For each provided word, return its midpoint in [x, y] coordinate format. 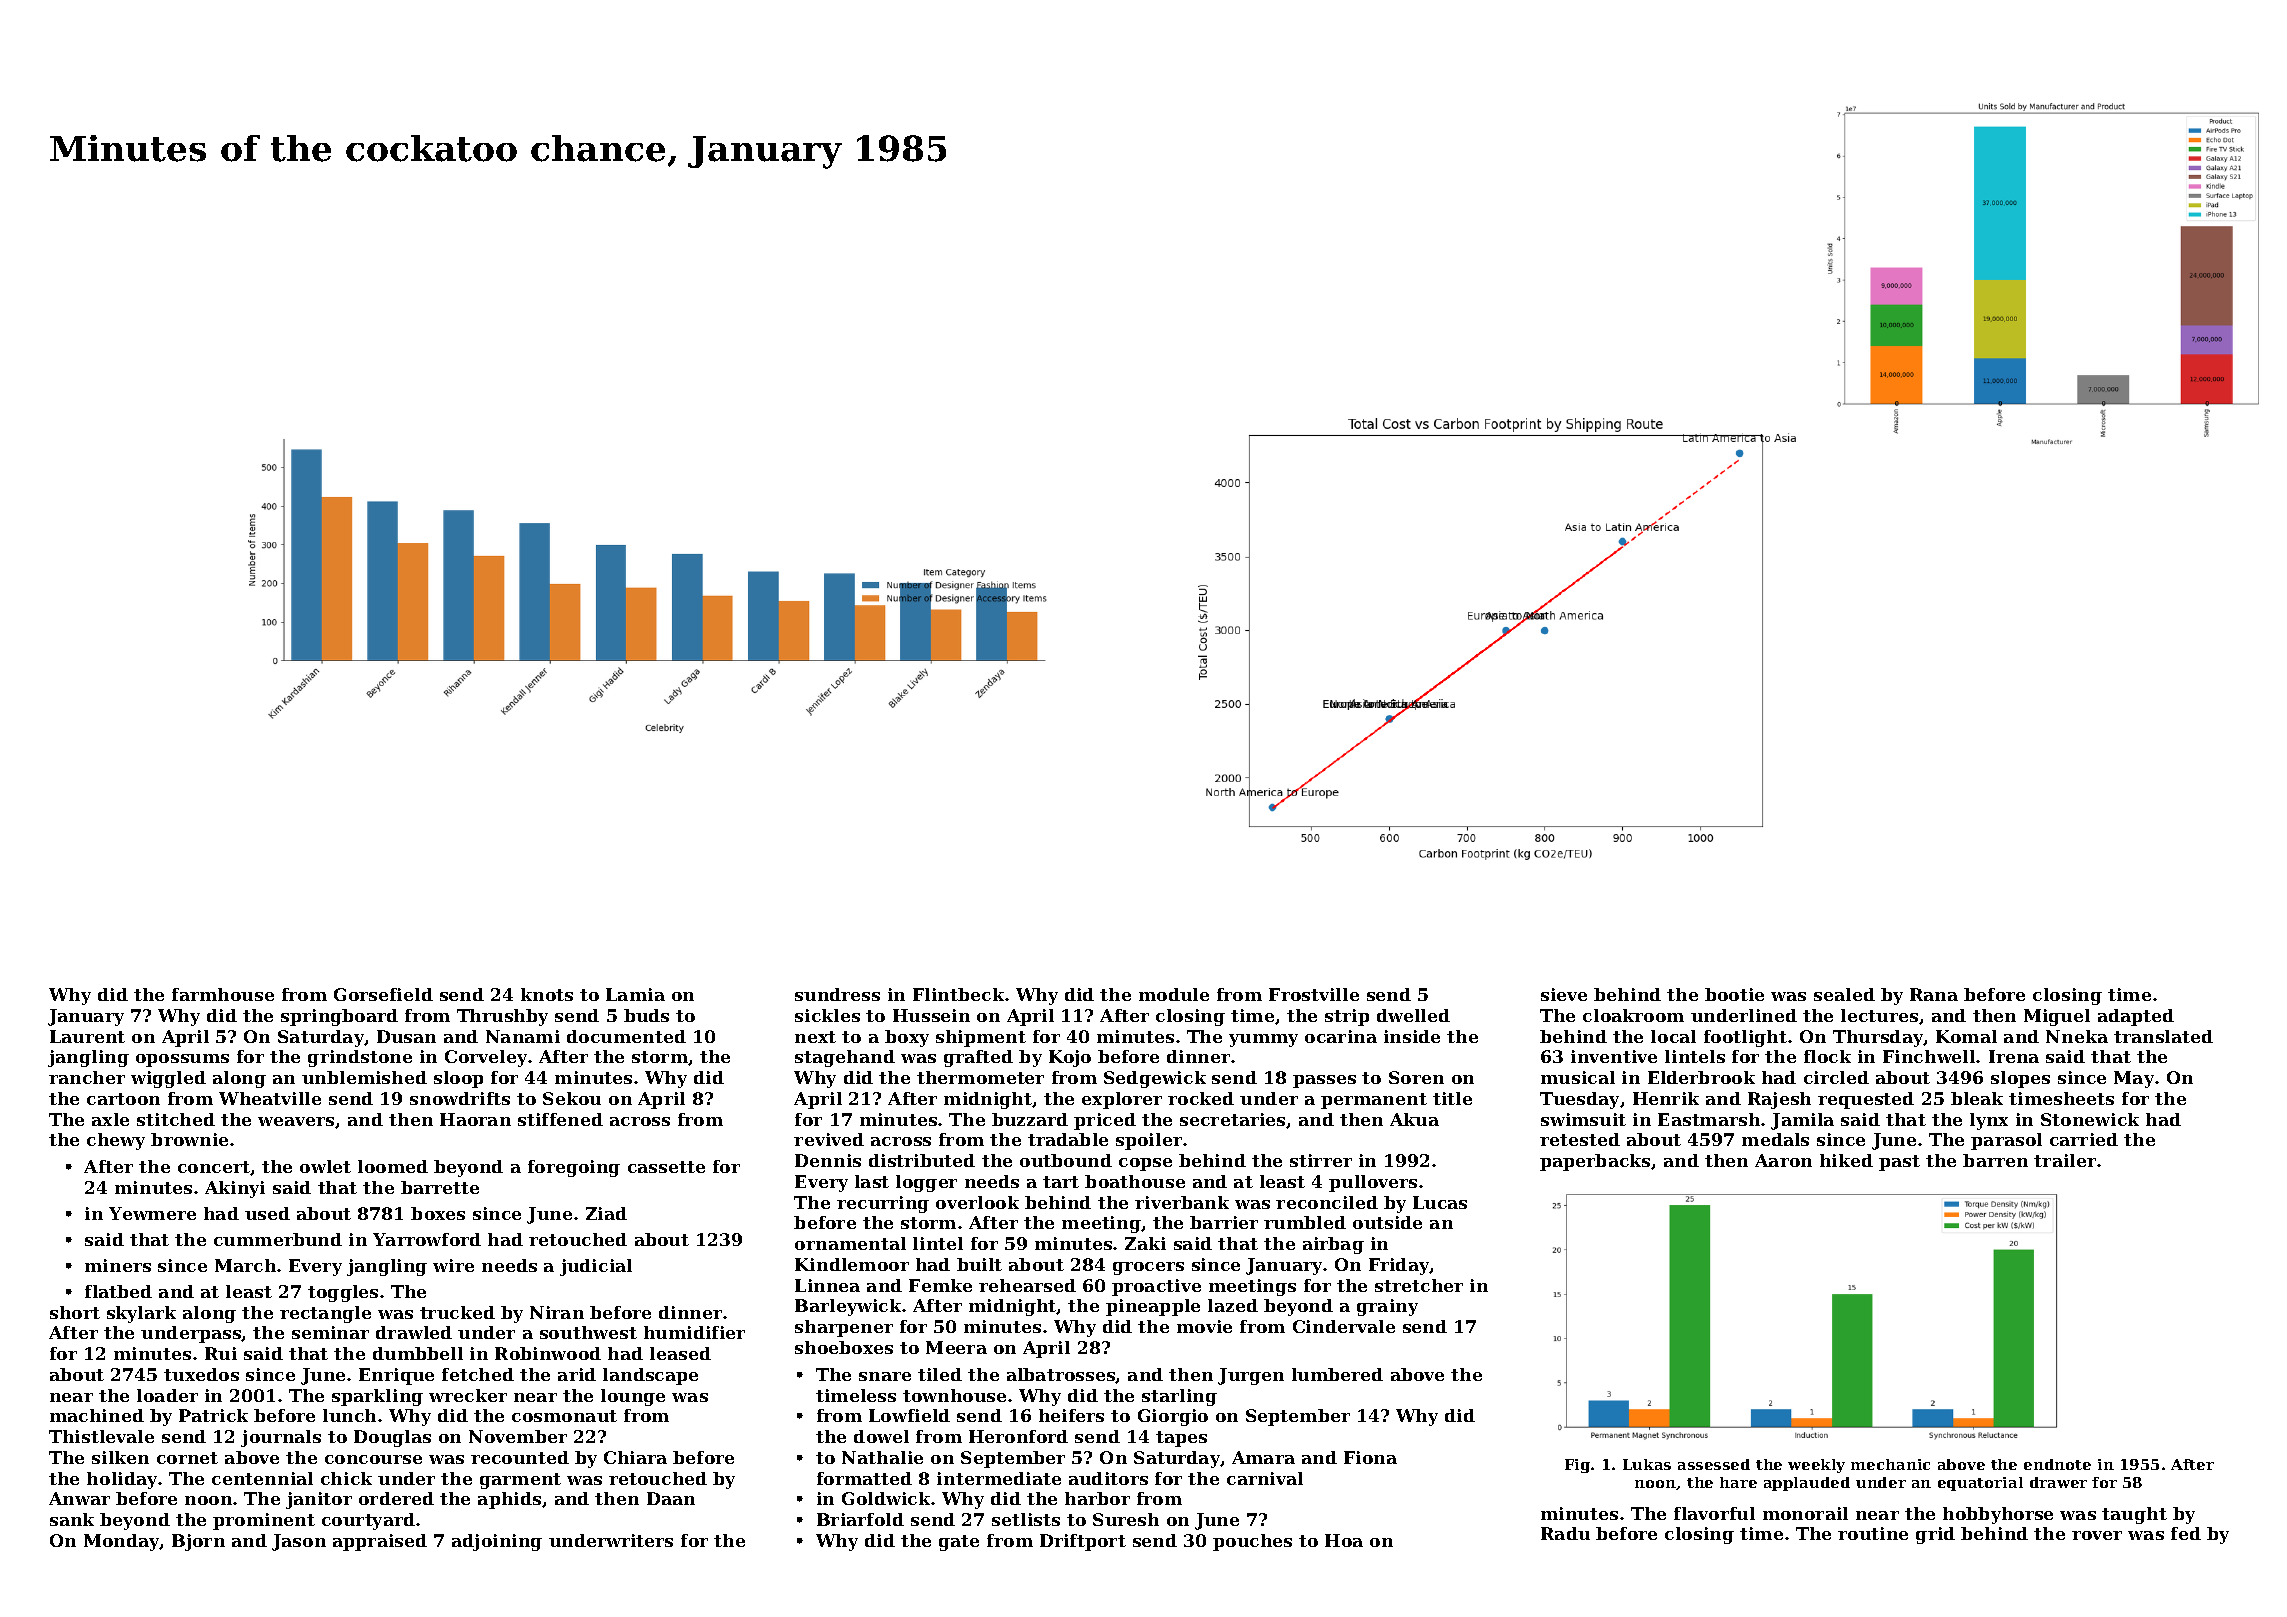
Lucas [1440, 1202]
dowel [881, 1436]
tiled [940, 1374]
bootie [1734, 994]
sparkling [377, 1397]
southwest [588, 1332]
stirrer [1321, 1160]
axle [110, 1119]
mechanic [1890, 1464]
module [1174, 994]
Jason [299, 1542]
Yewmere [152, 1213]
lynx [1989, 1121]
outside [1387, 1222]
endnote [2057, 1464]
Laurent [87, 1036]
